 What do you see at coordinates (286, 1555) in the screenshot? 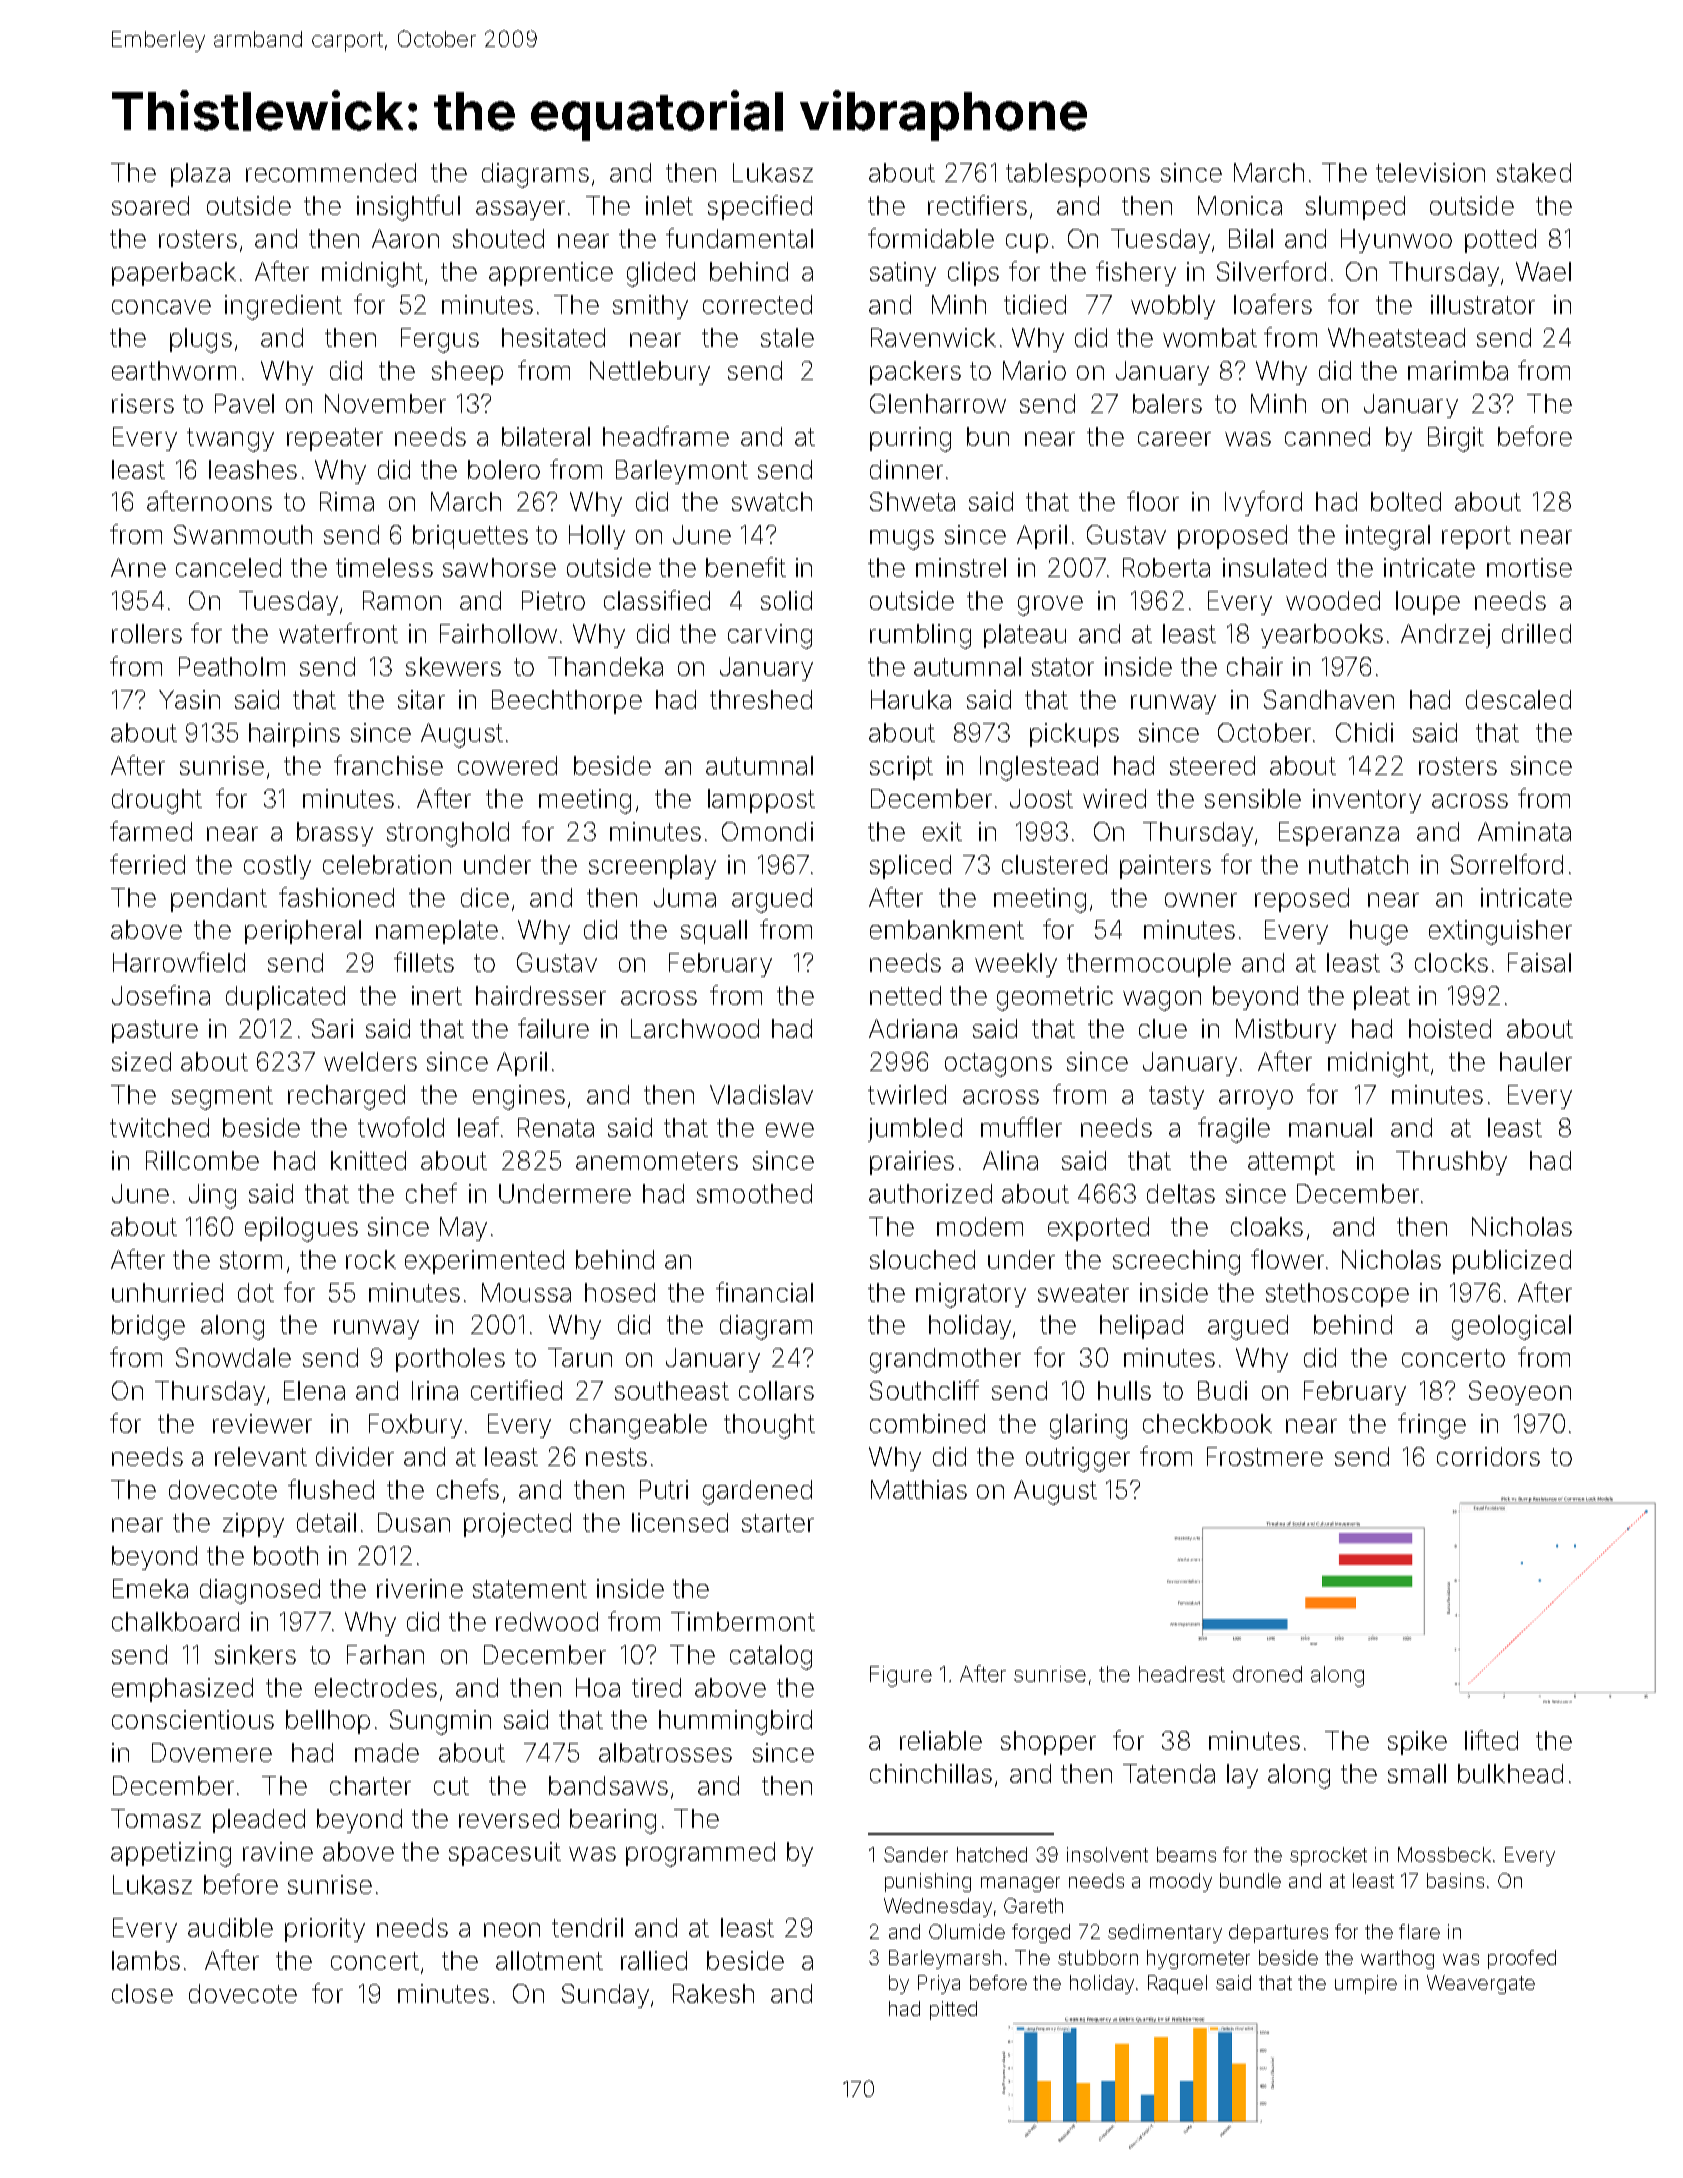
I see `booth` at bounding box center [286, 1555].
